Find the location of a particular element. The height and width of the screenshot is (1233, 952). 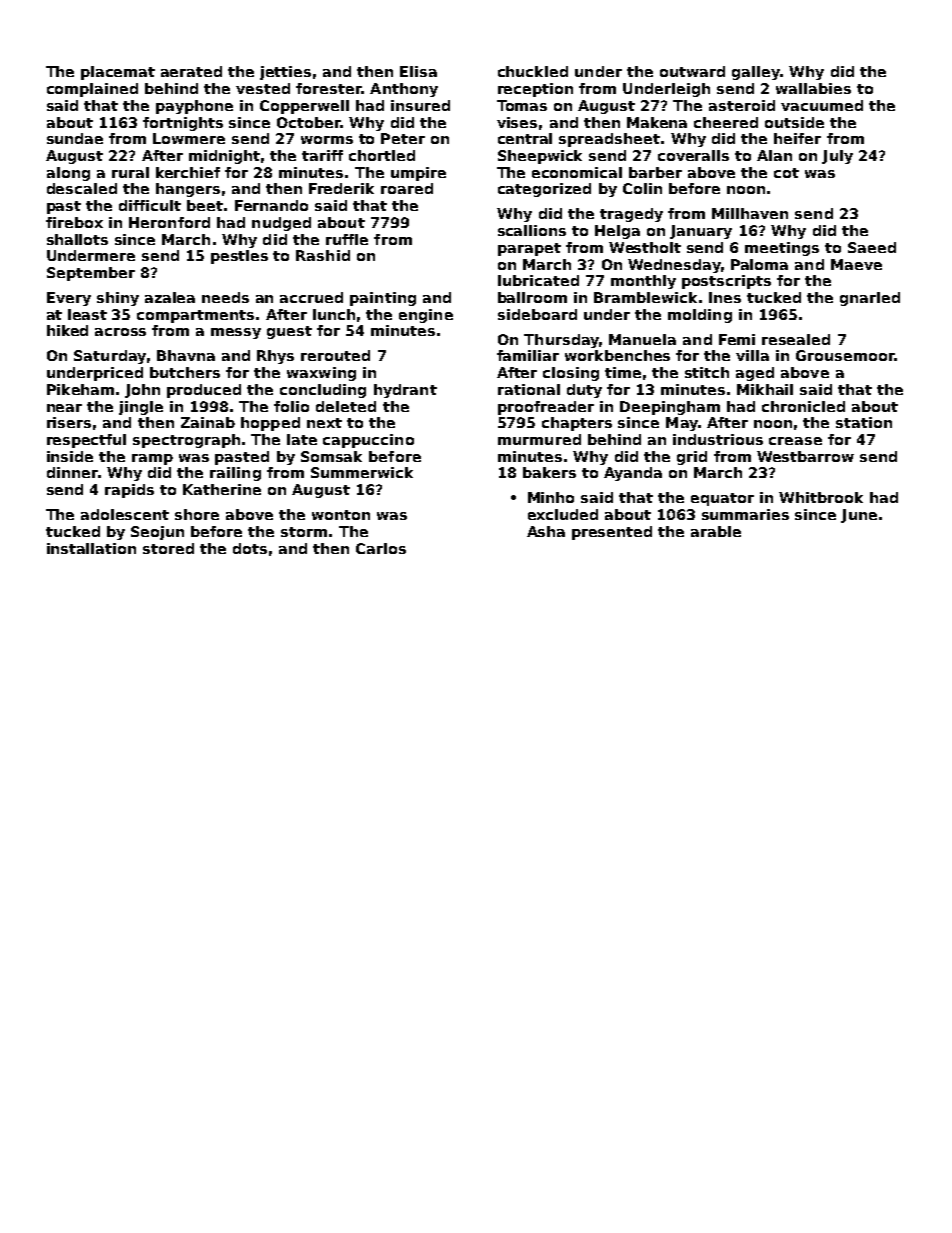

July is located at coordinates (837, 157).
